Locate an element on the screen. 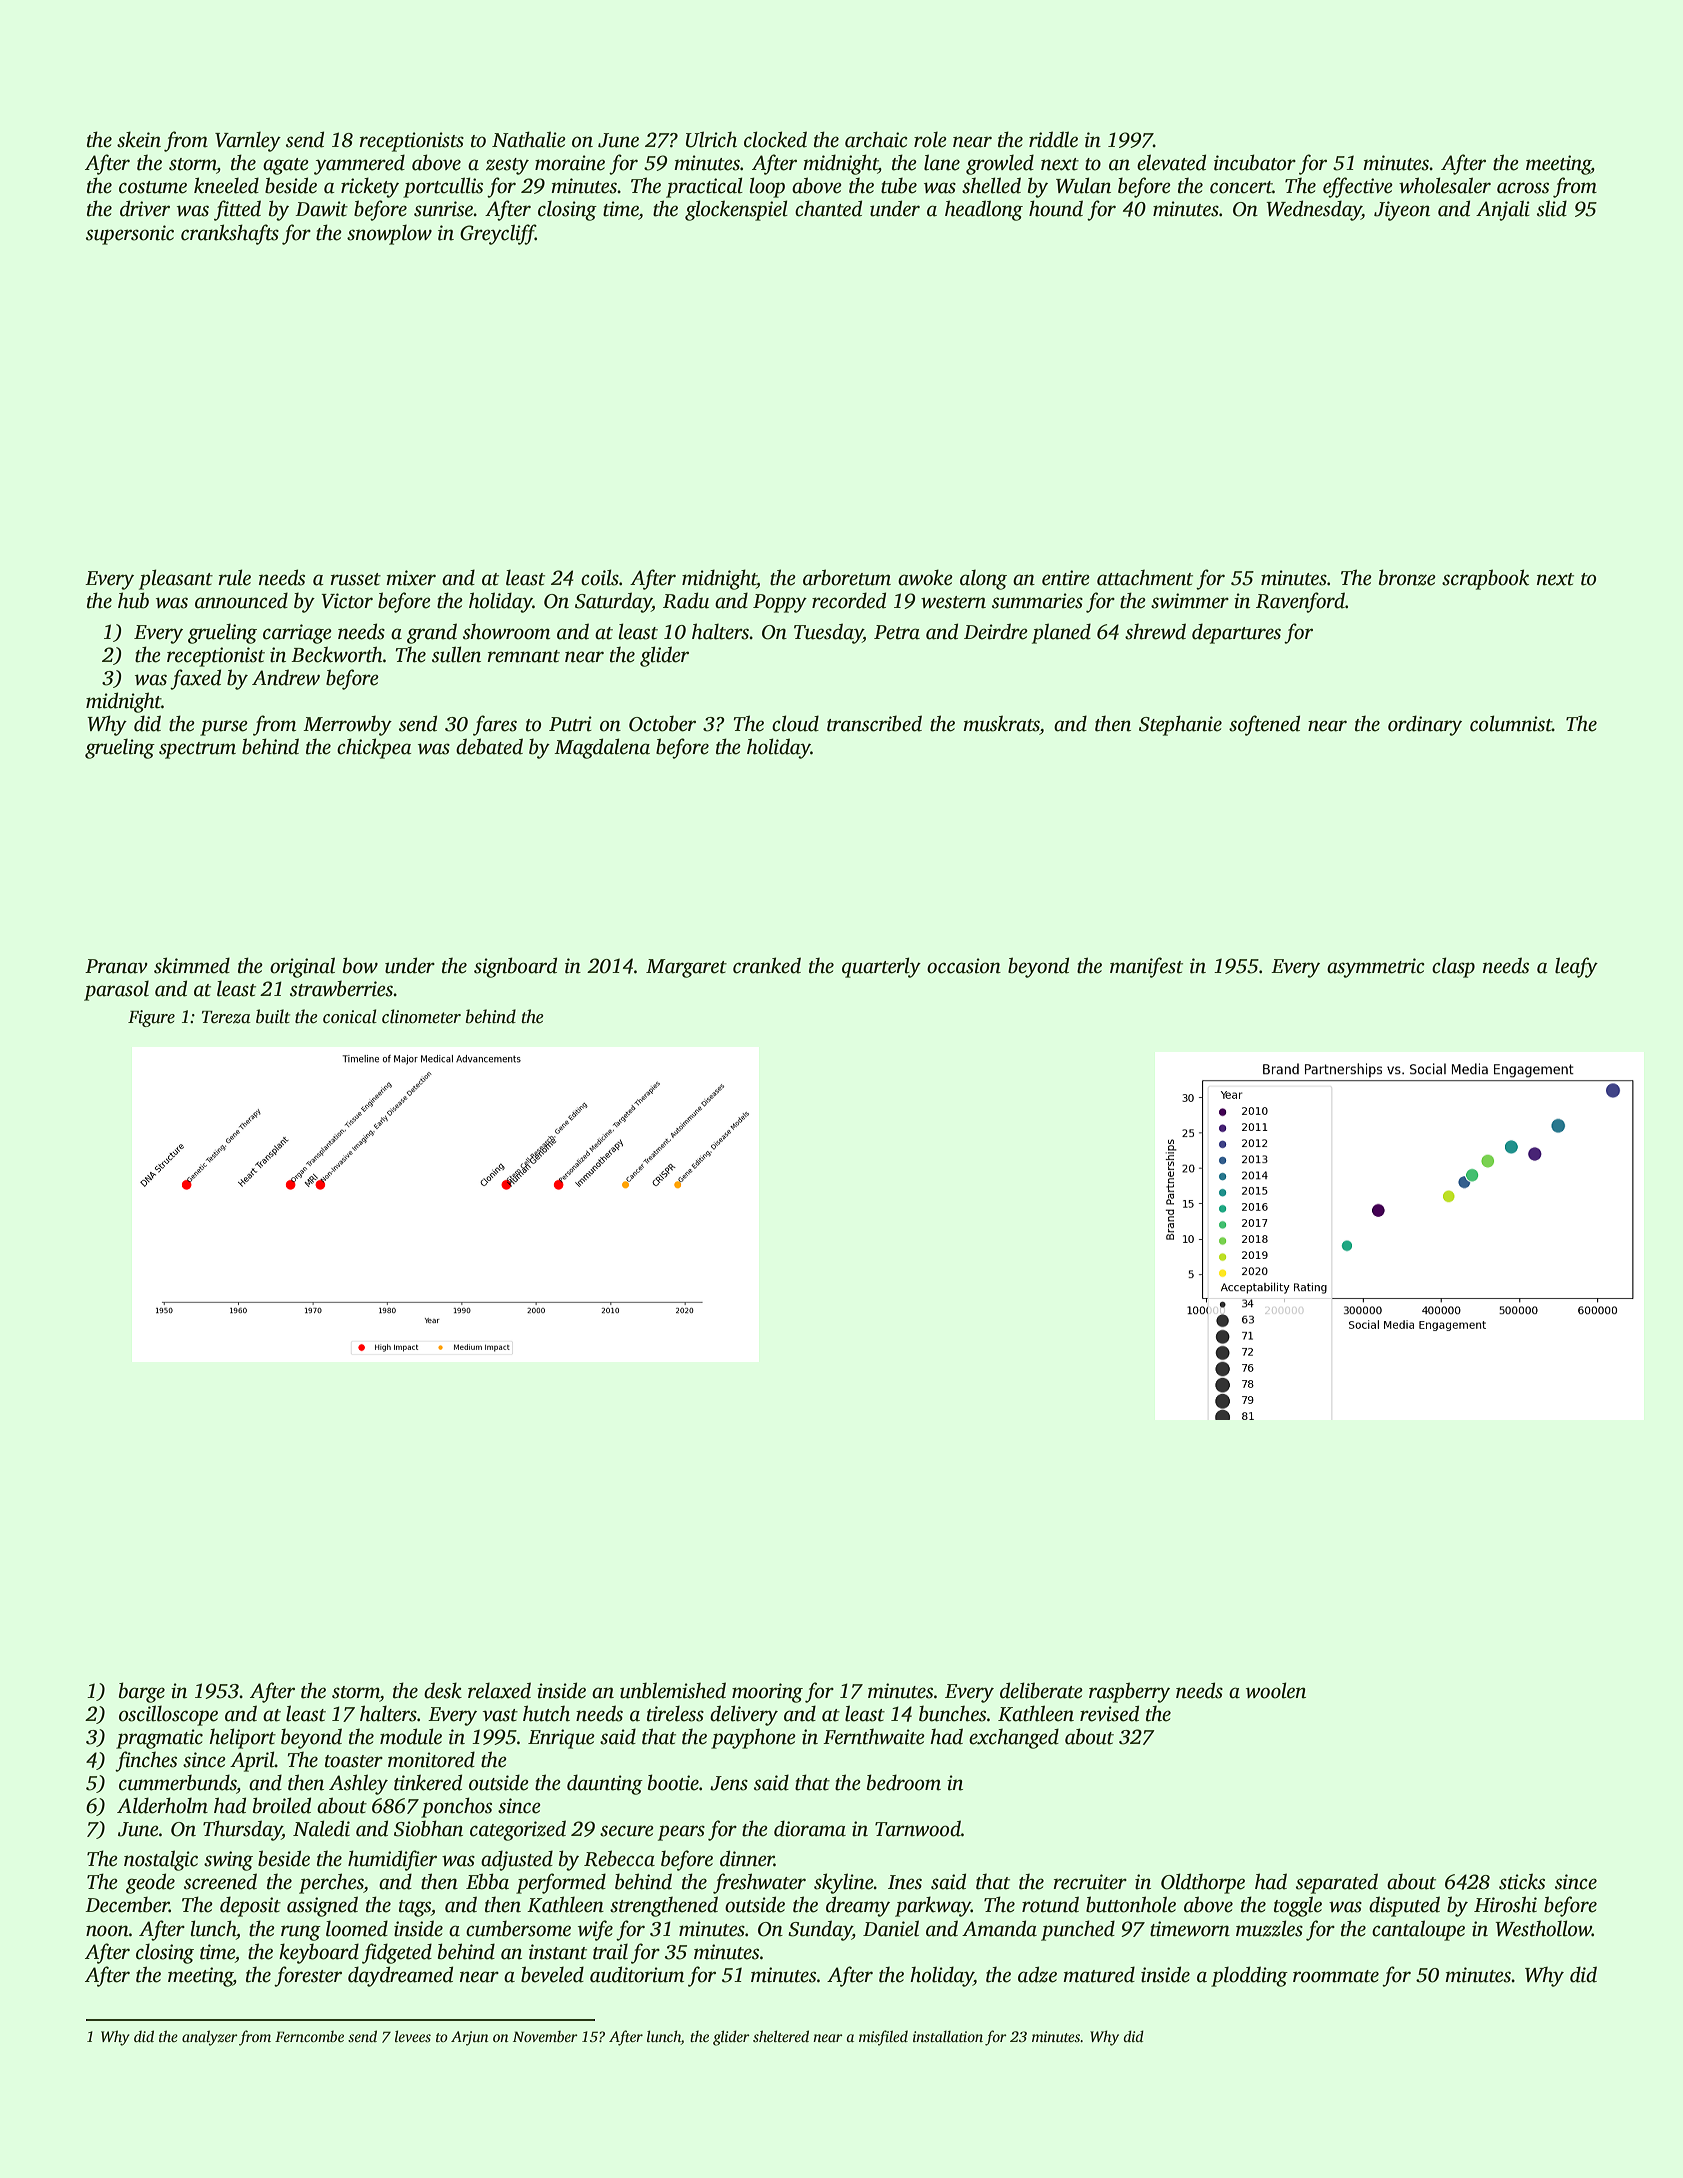 The image size is (1683, 2178). chanted is located at coordinates (828, 208).
